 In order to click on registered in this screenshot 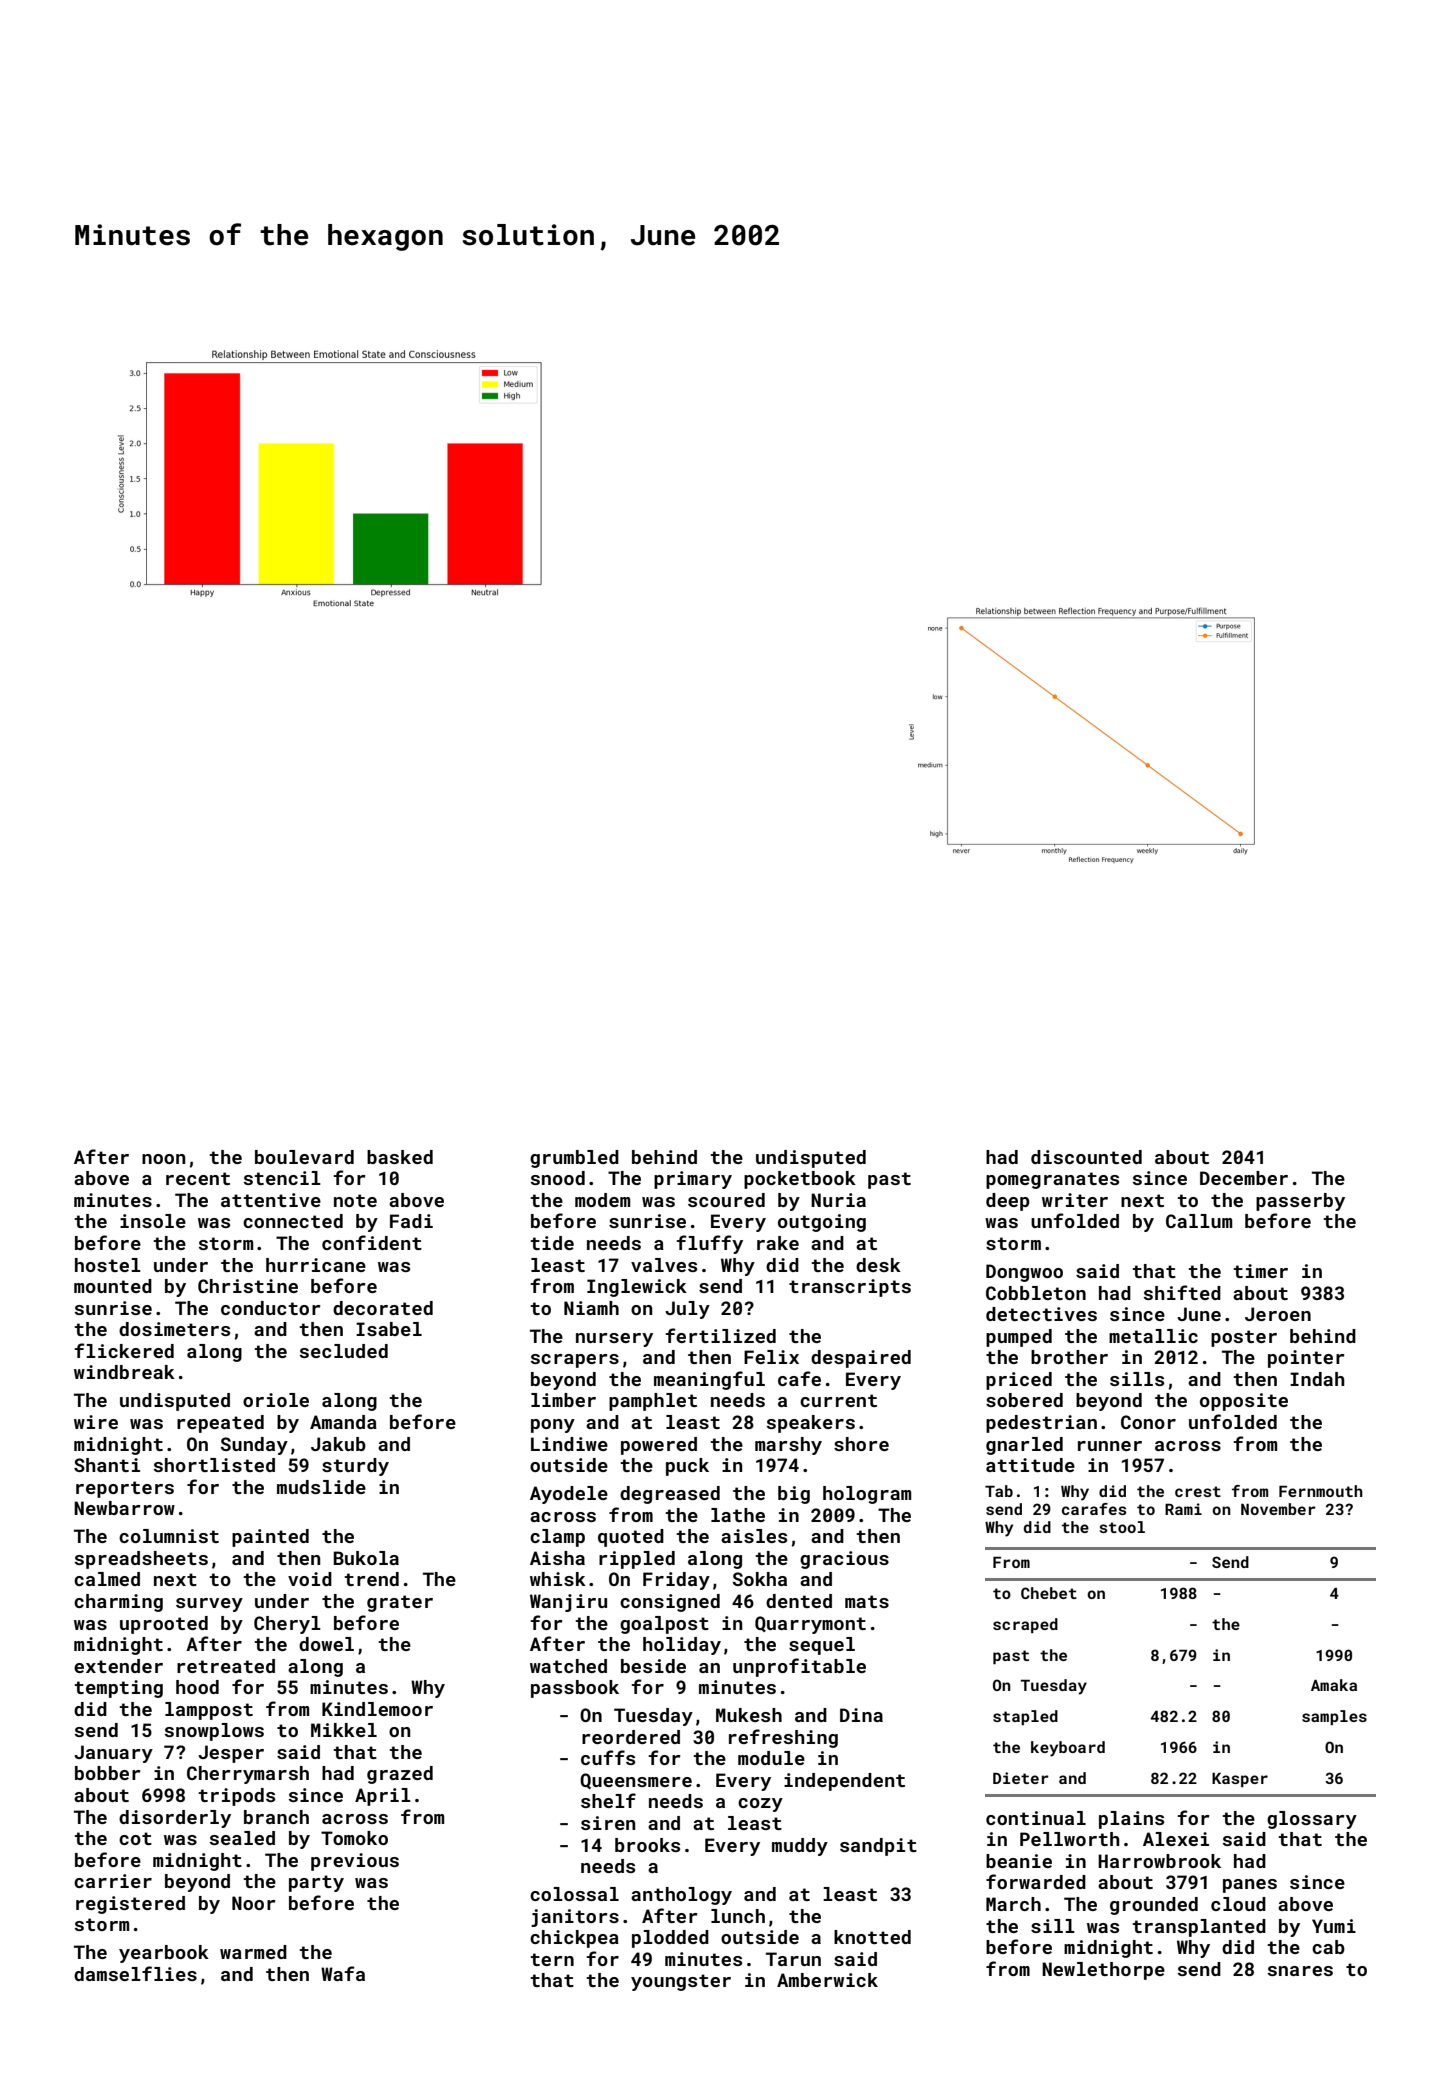, I will do `click(130, 1905)`.
